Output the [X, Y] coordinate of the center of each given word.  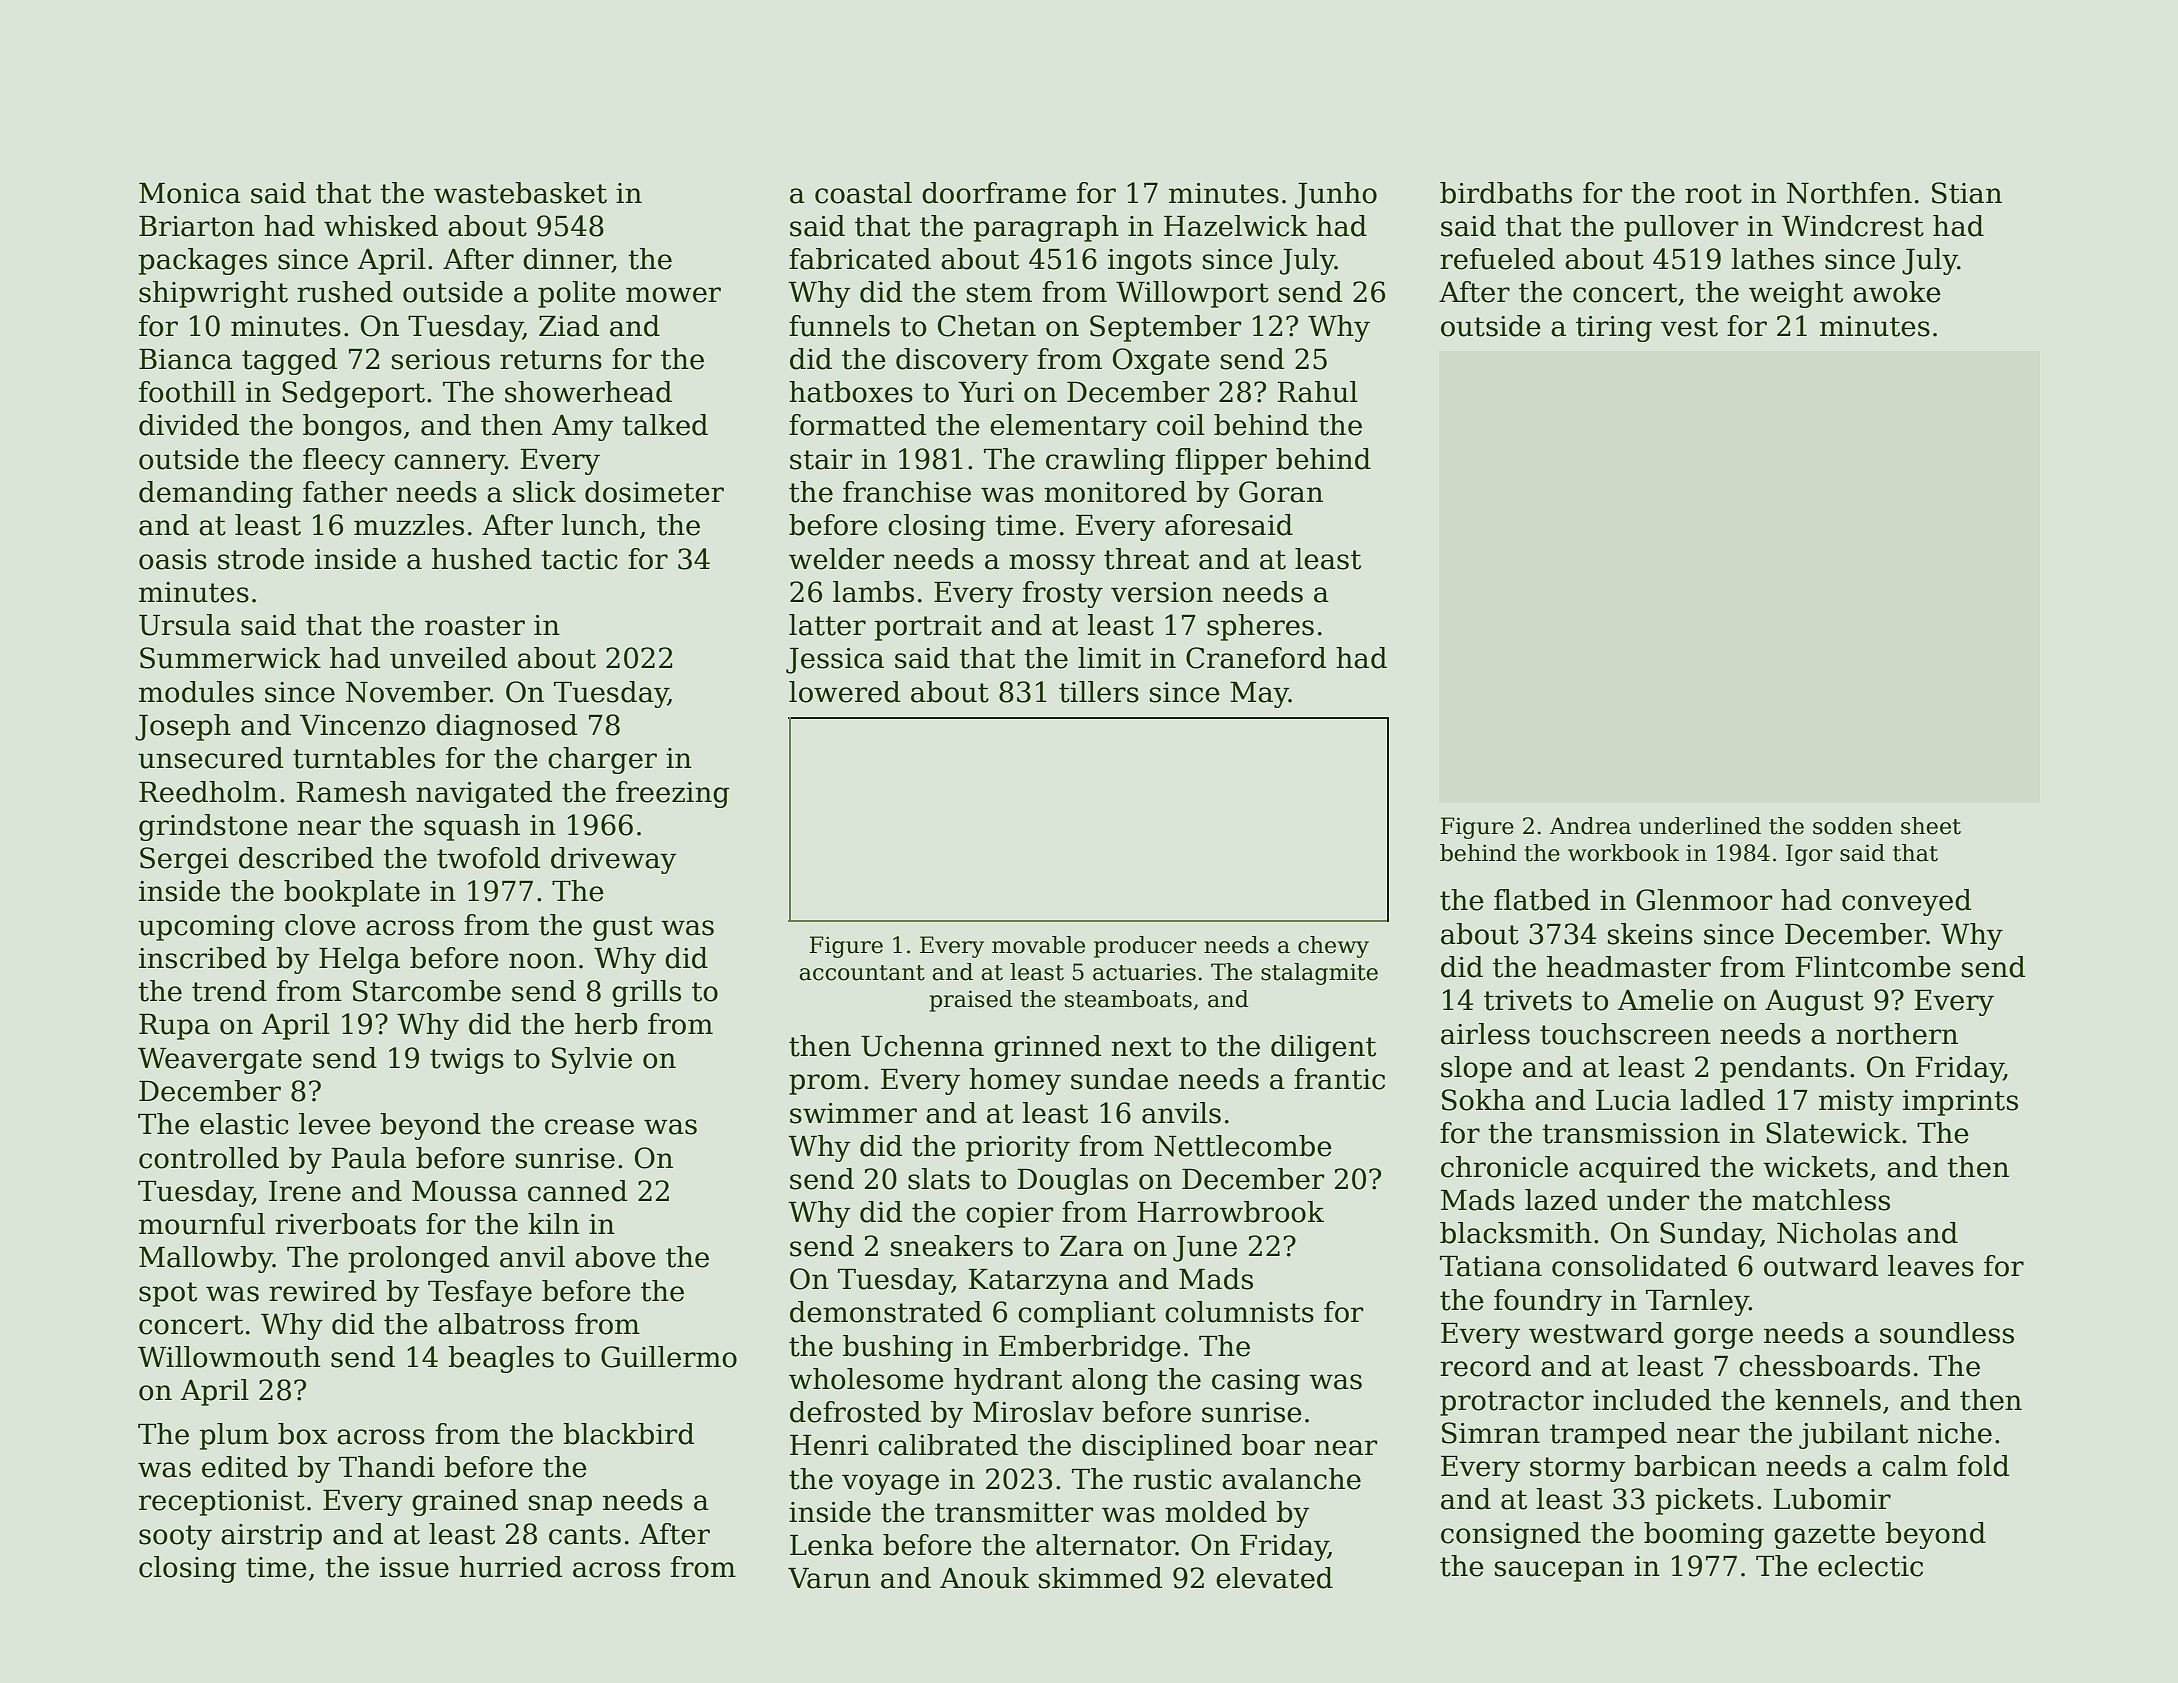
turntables [364, 758]
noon [542, 961]
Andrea [1590, 826]
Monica [190, 193]
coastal [863, 193]
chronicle [1504, 1167]
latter [827, 625]
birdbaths [1506, 193]
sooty [175, 1537]
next [1141, 1047]
